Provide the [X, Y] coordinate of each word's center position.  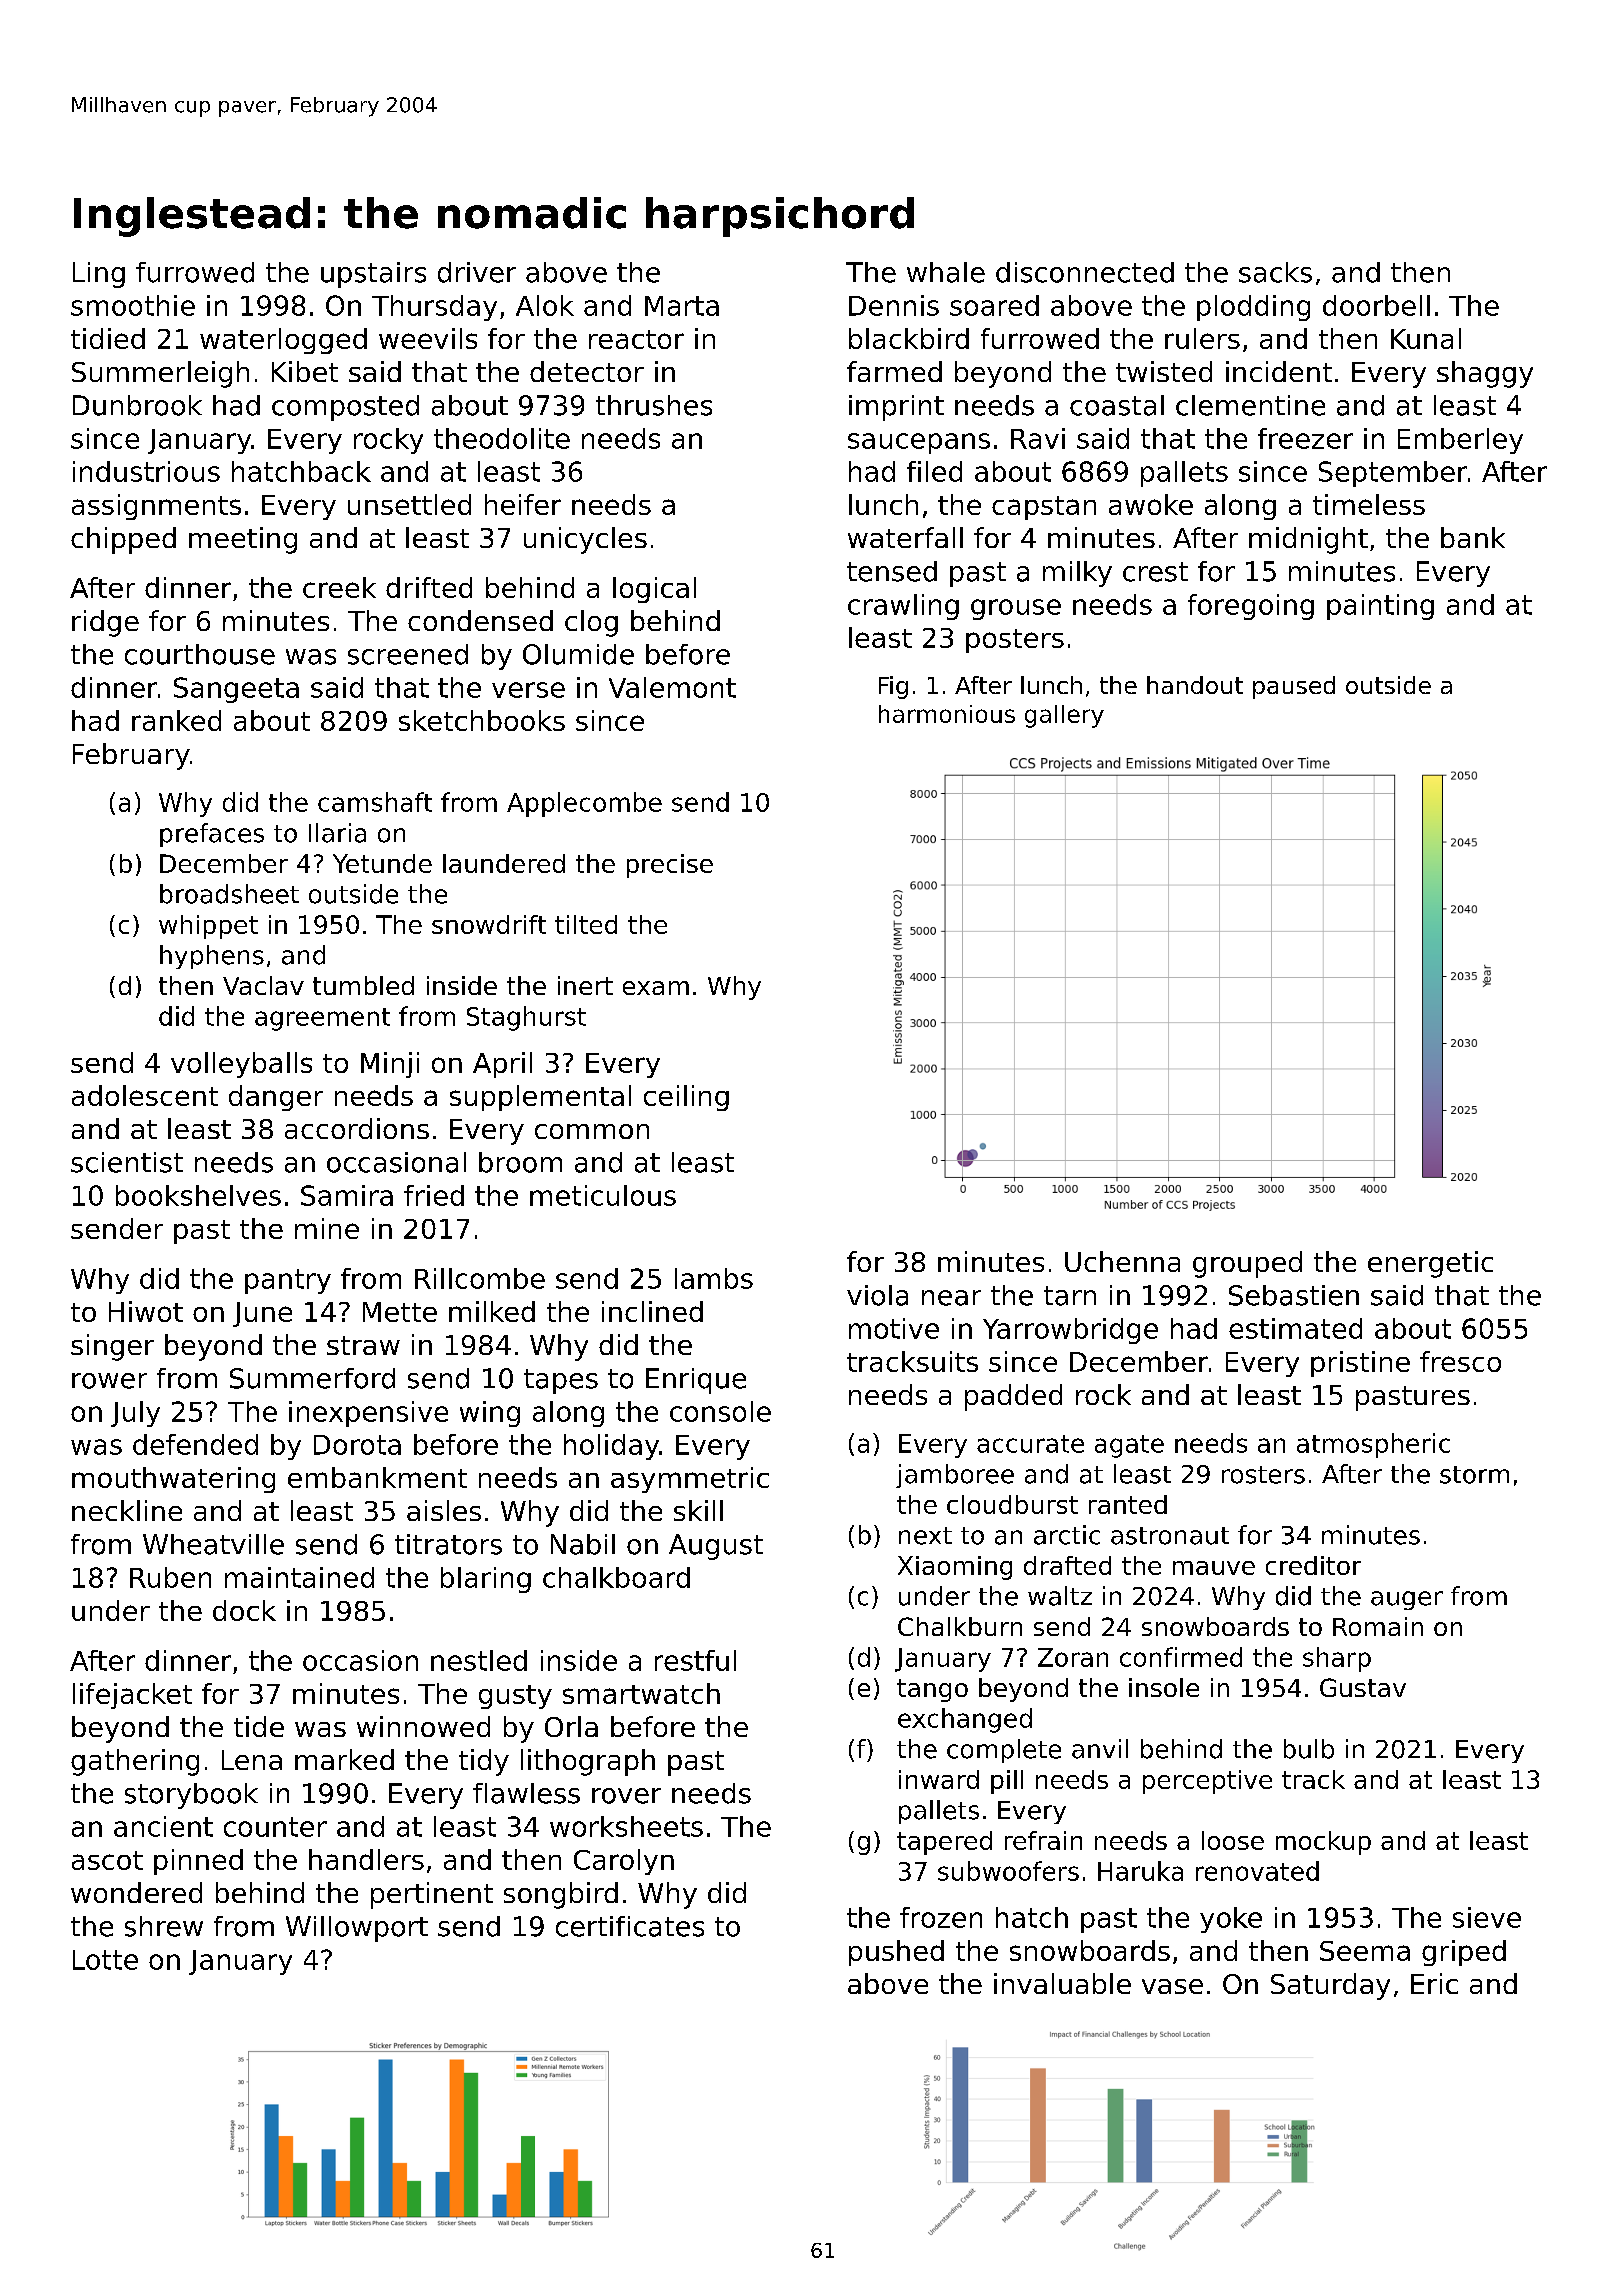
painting [1380, 607]
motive [894, 1328]
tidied [108, 338]
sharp [1337, 1659]
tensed [892, 571]
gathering [135, 1762]
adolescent [145, 1095]
